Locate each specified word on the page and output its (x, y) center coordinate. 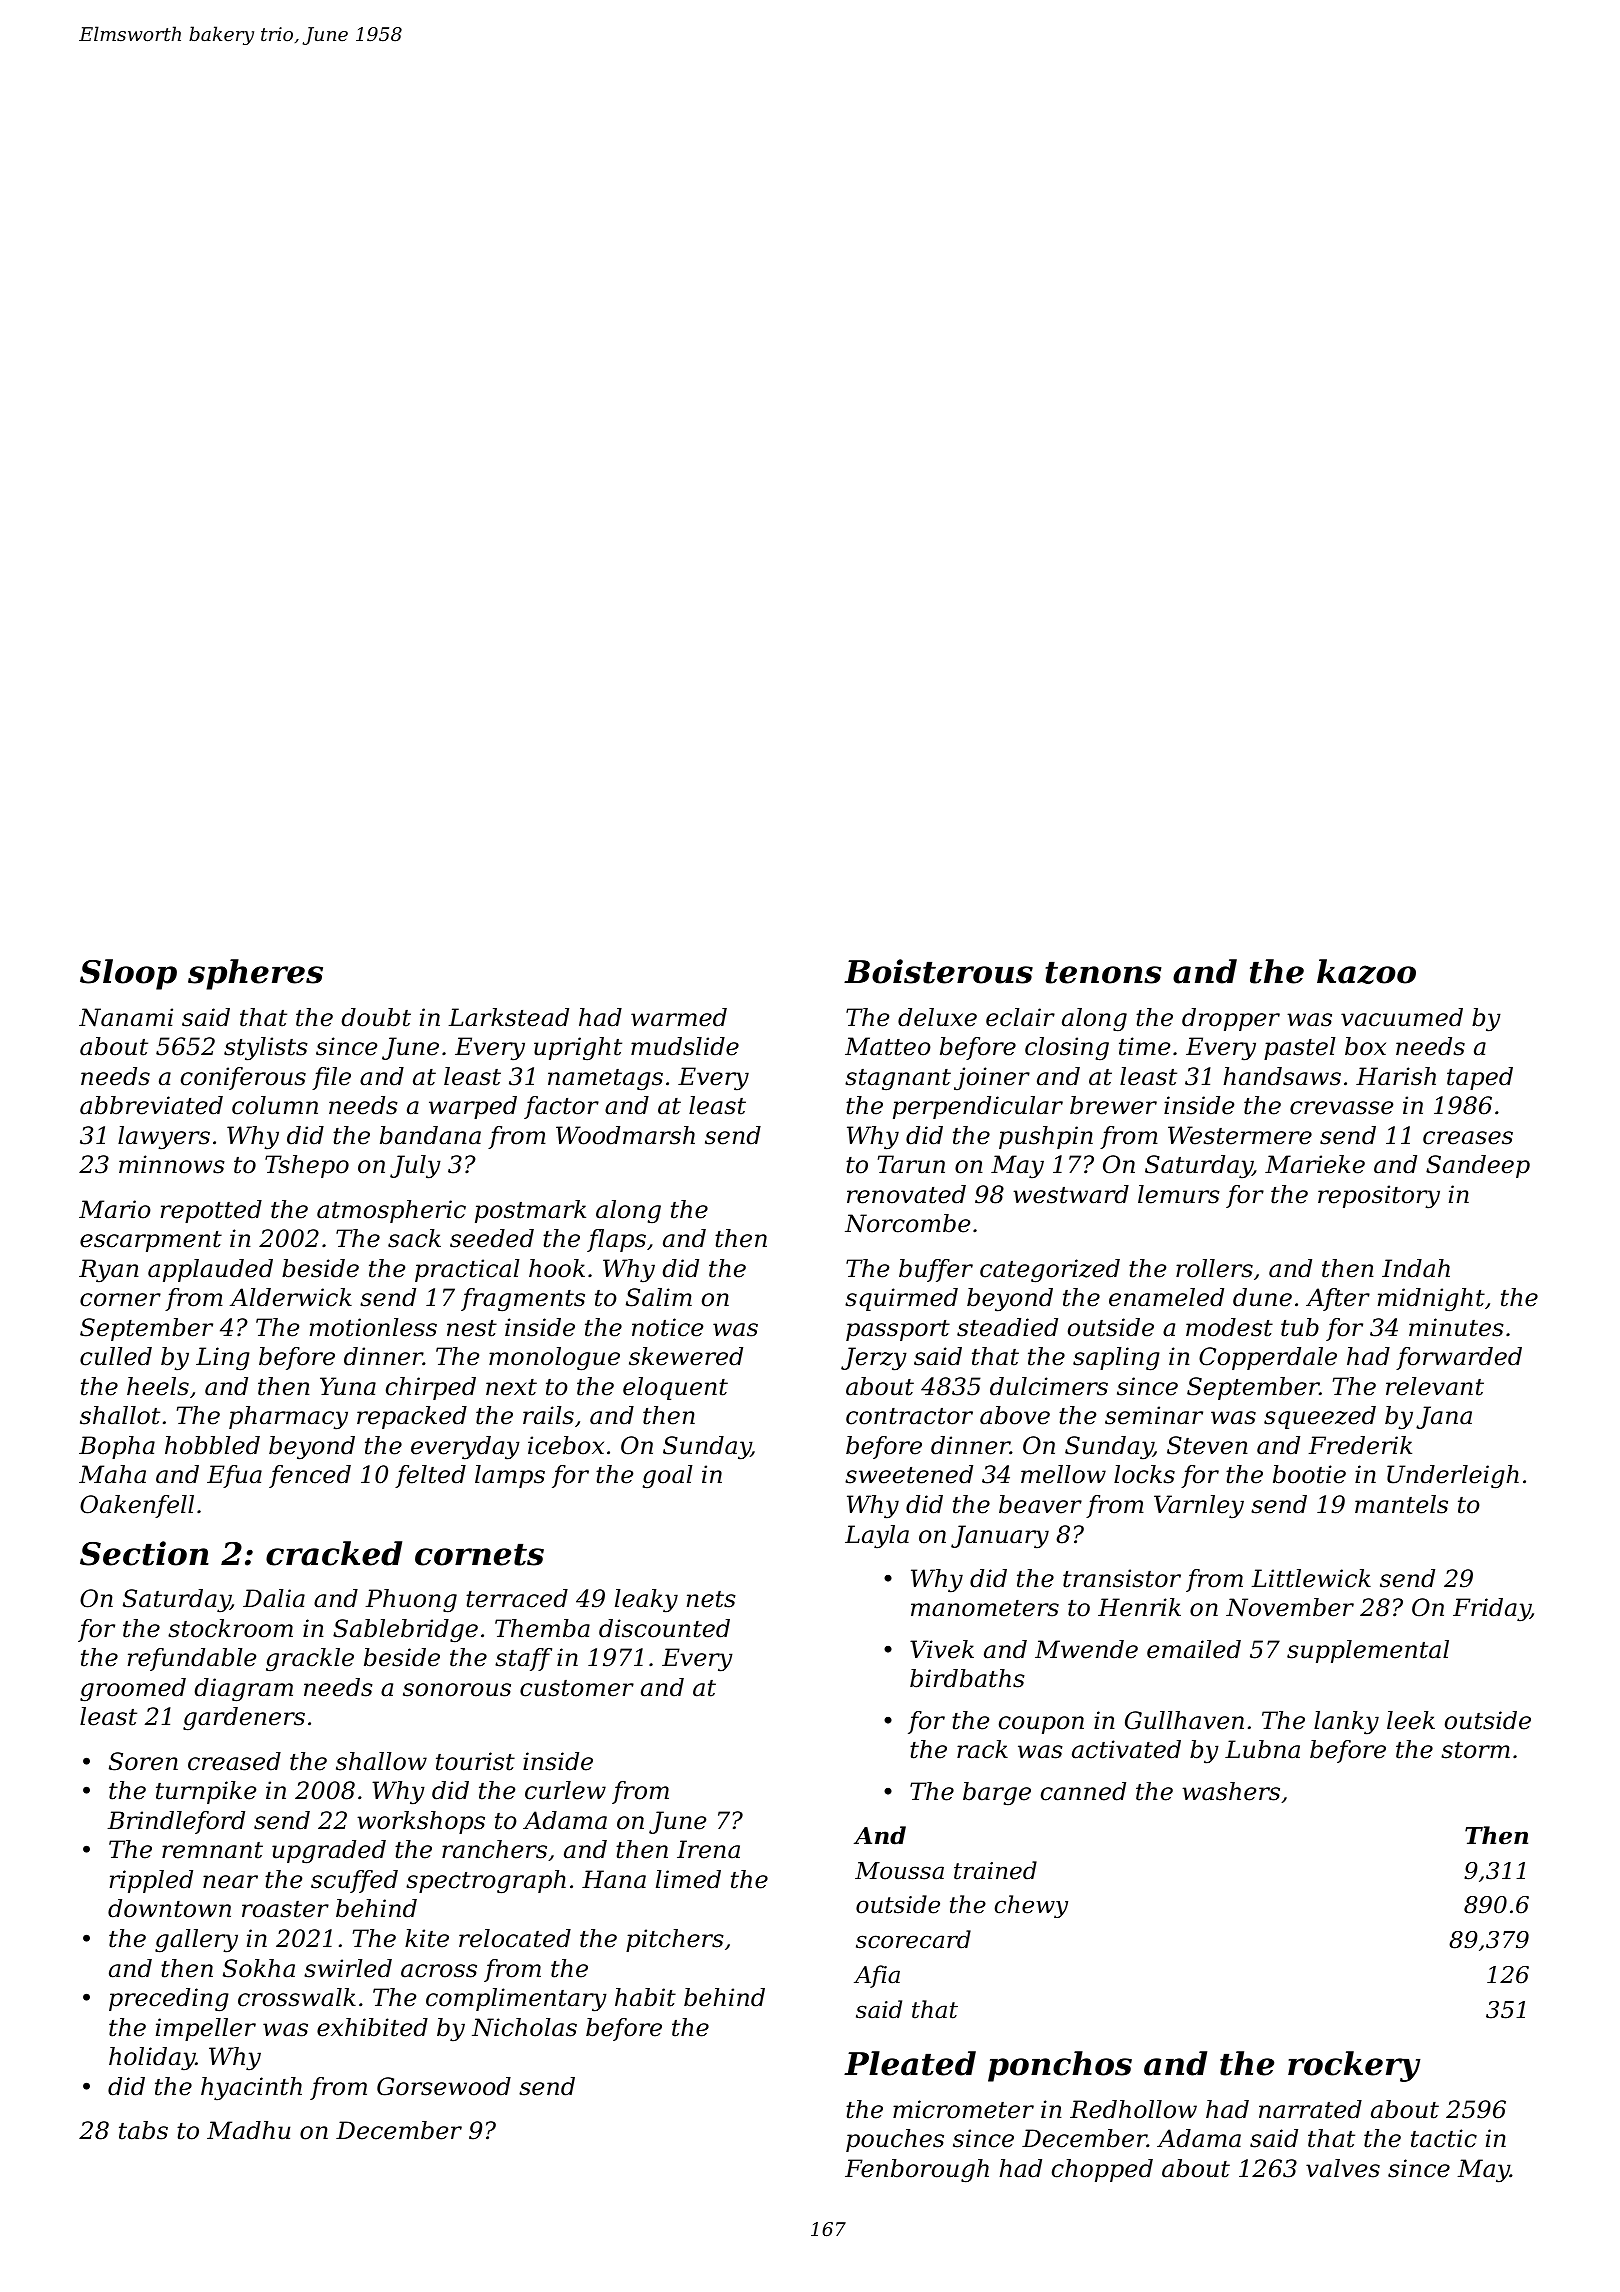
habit (645, 1997)
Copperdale (1268, 1358)
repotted (211, 1211)
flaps (616, 1240)
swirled (348, 1968)
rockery (1354, 2066)
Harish (1396, 1076)
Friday (1492, 1610)
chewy (1031, 1906)
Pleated (910, 2063)
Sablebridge (405, 1631)
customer (577, 1688)
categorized (1050, 1271)
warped (473, 1107)
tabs (143, 2130)
